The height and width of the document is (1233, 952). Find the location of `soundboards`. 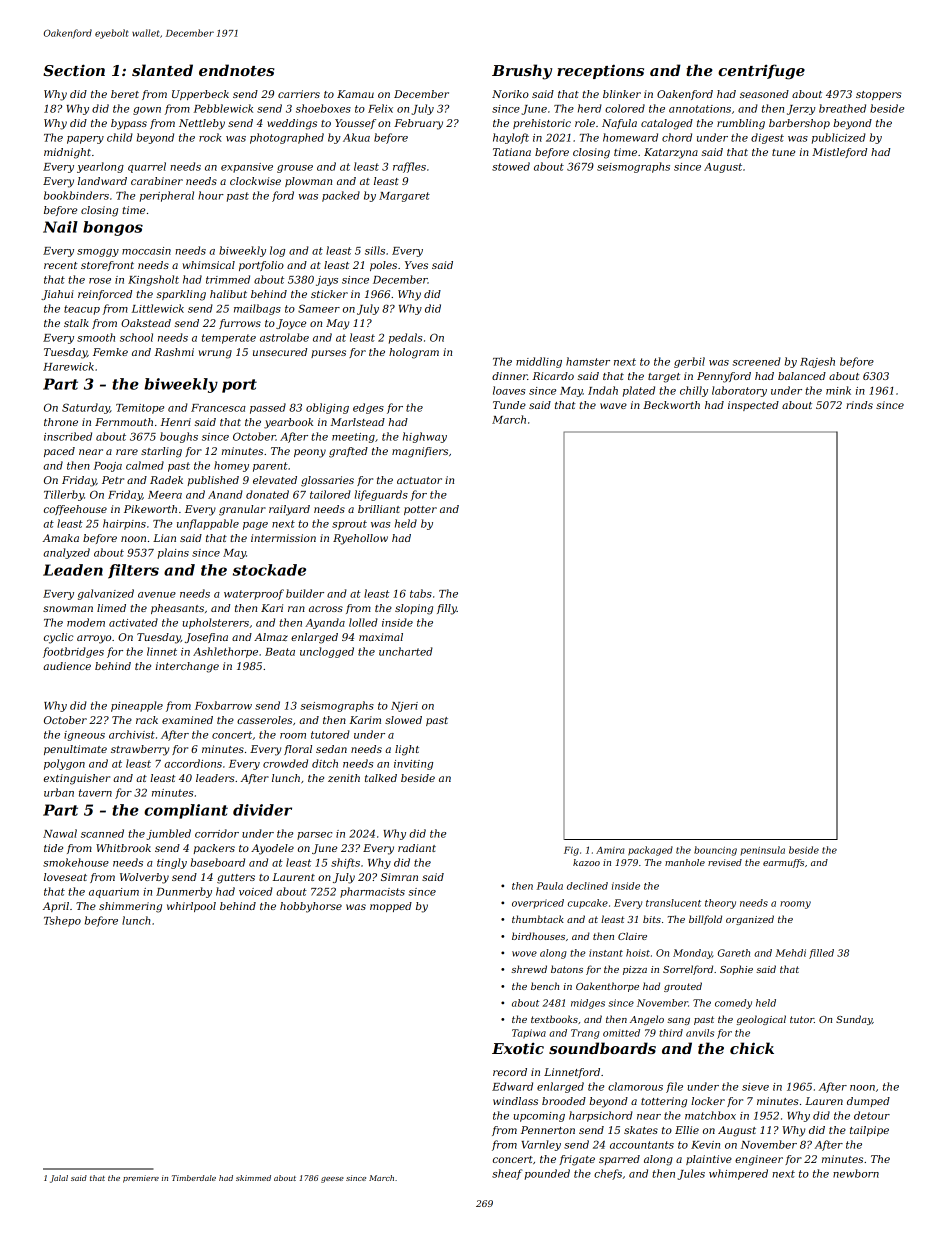

soundboards is located at coordinates (602, 1048).
